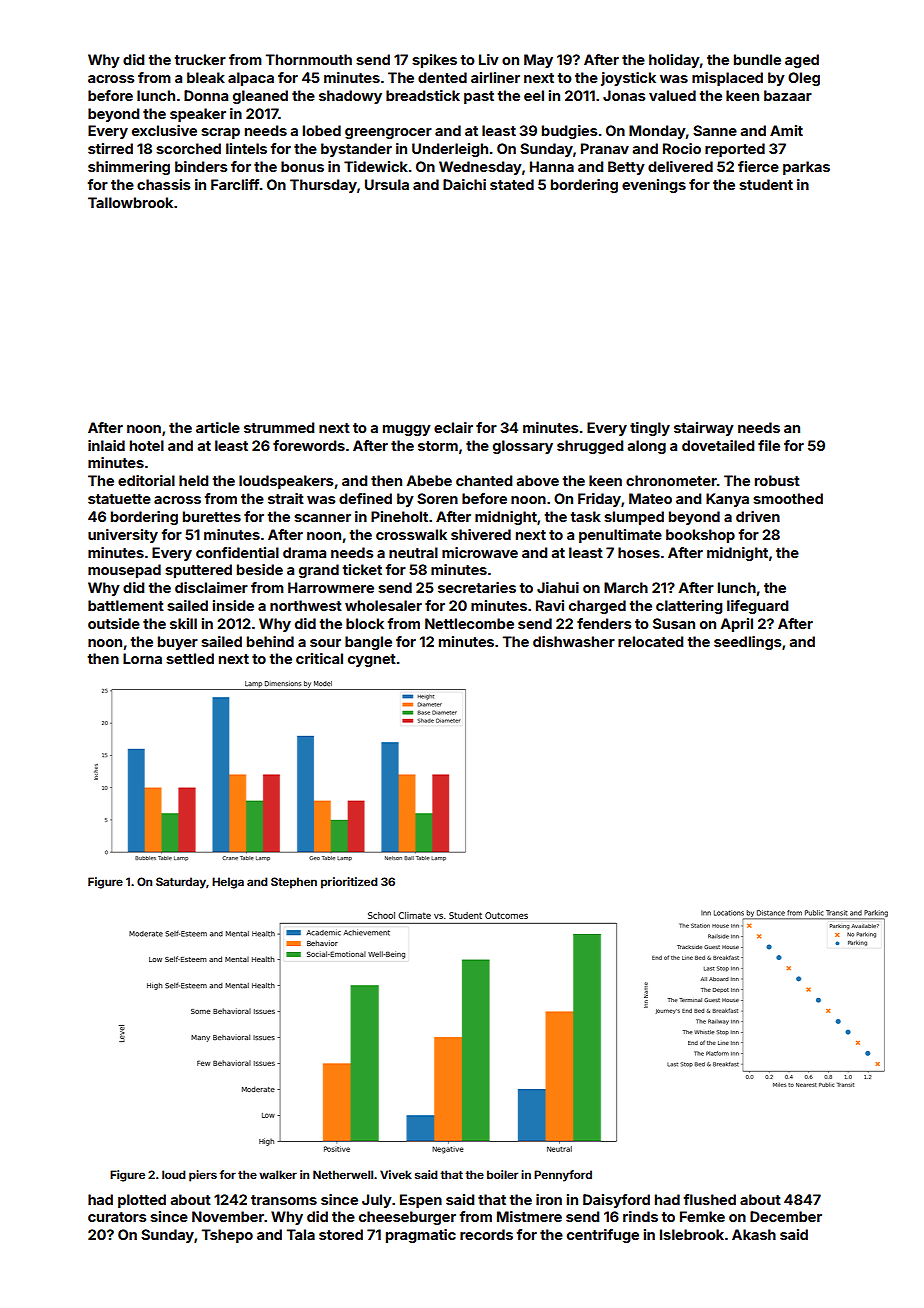  Describe the element at coordinates (754, 1234) in the screenshot. I see `Akash` at that location.
